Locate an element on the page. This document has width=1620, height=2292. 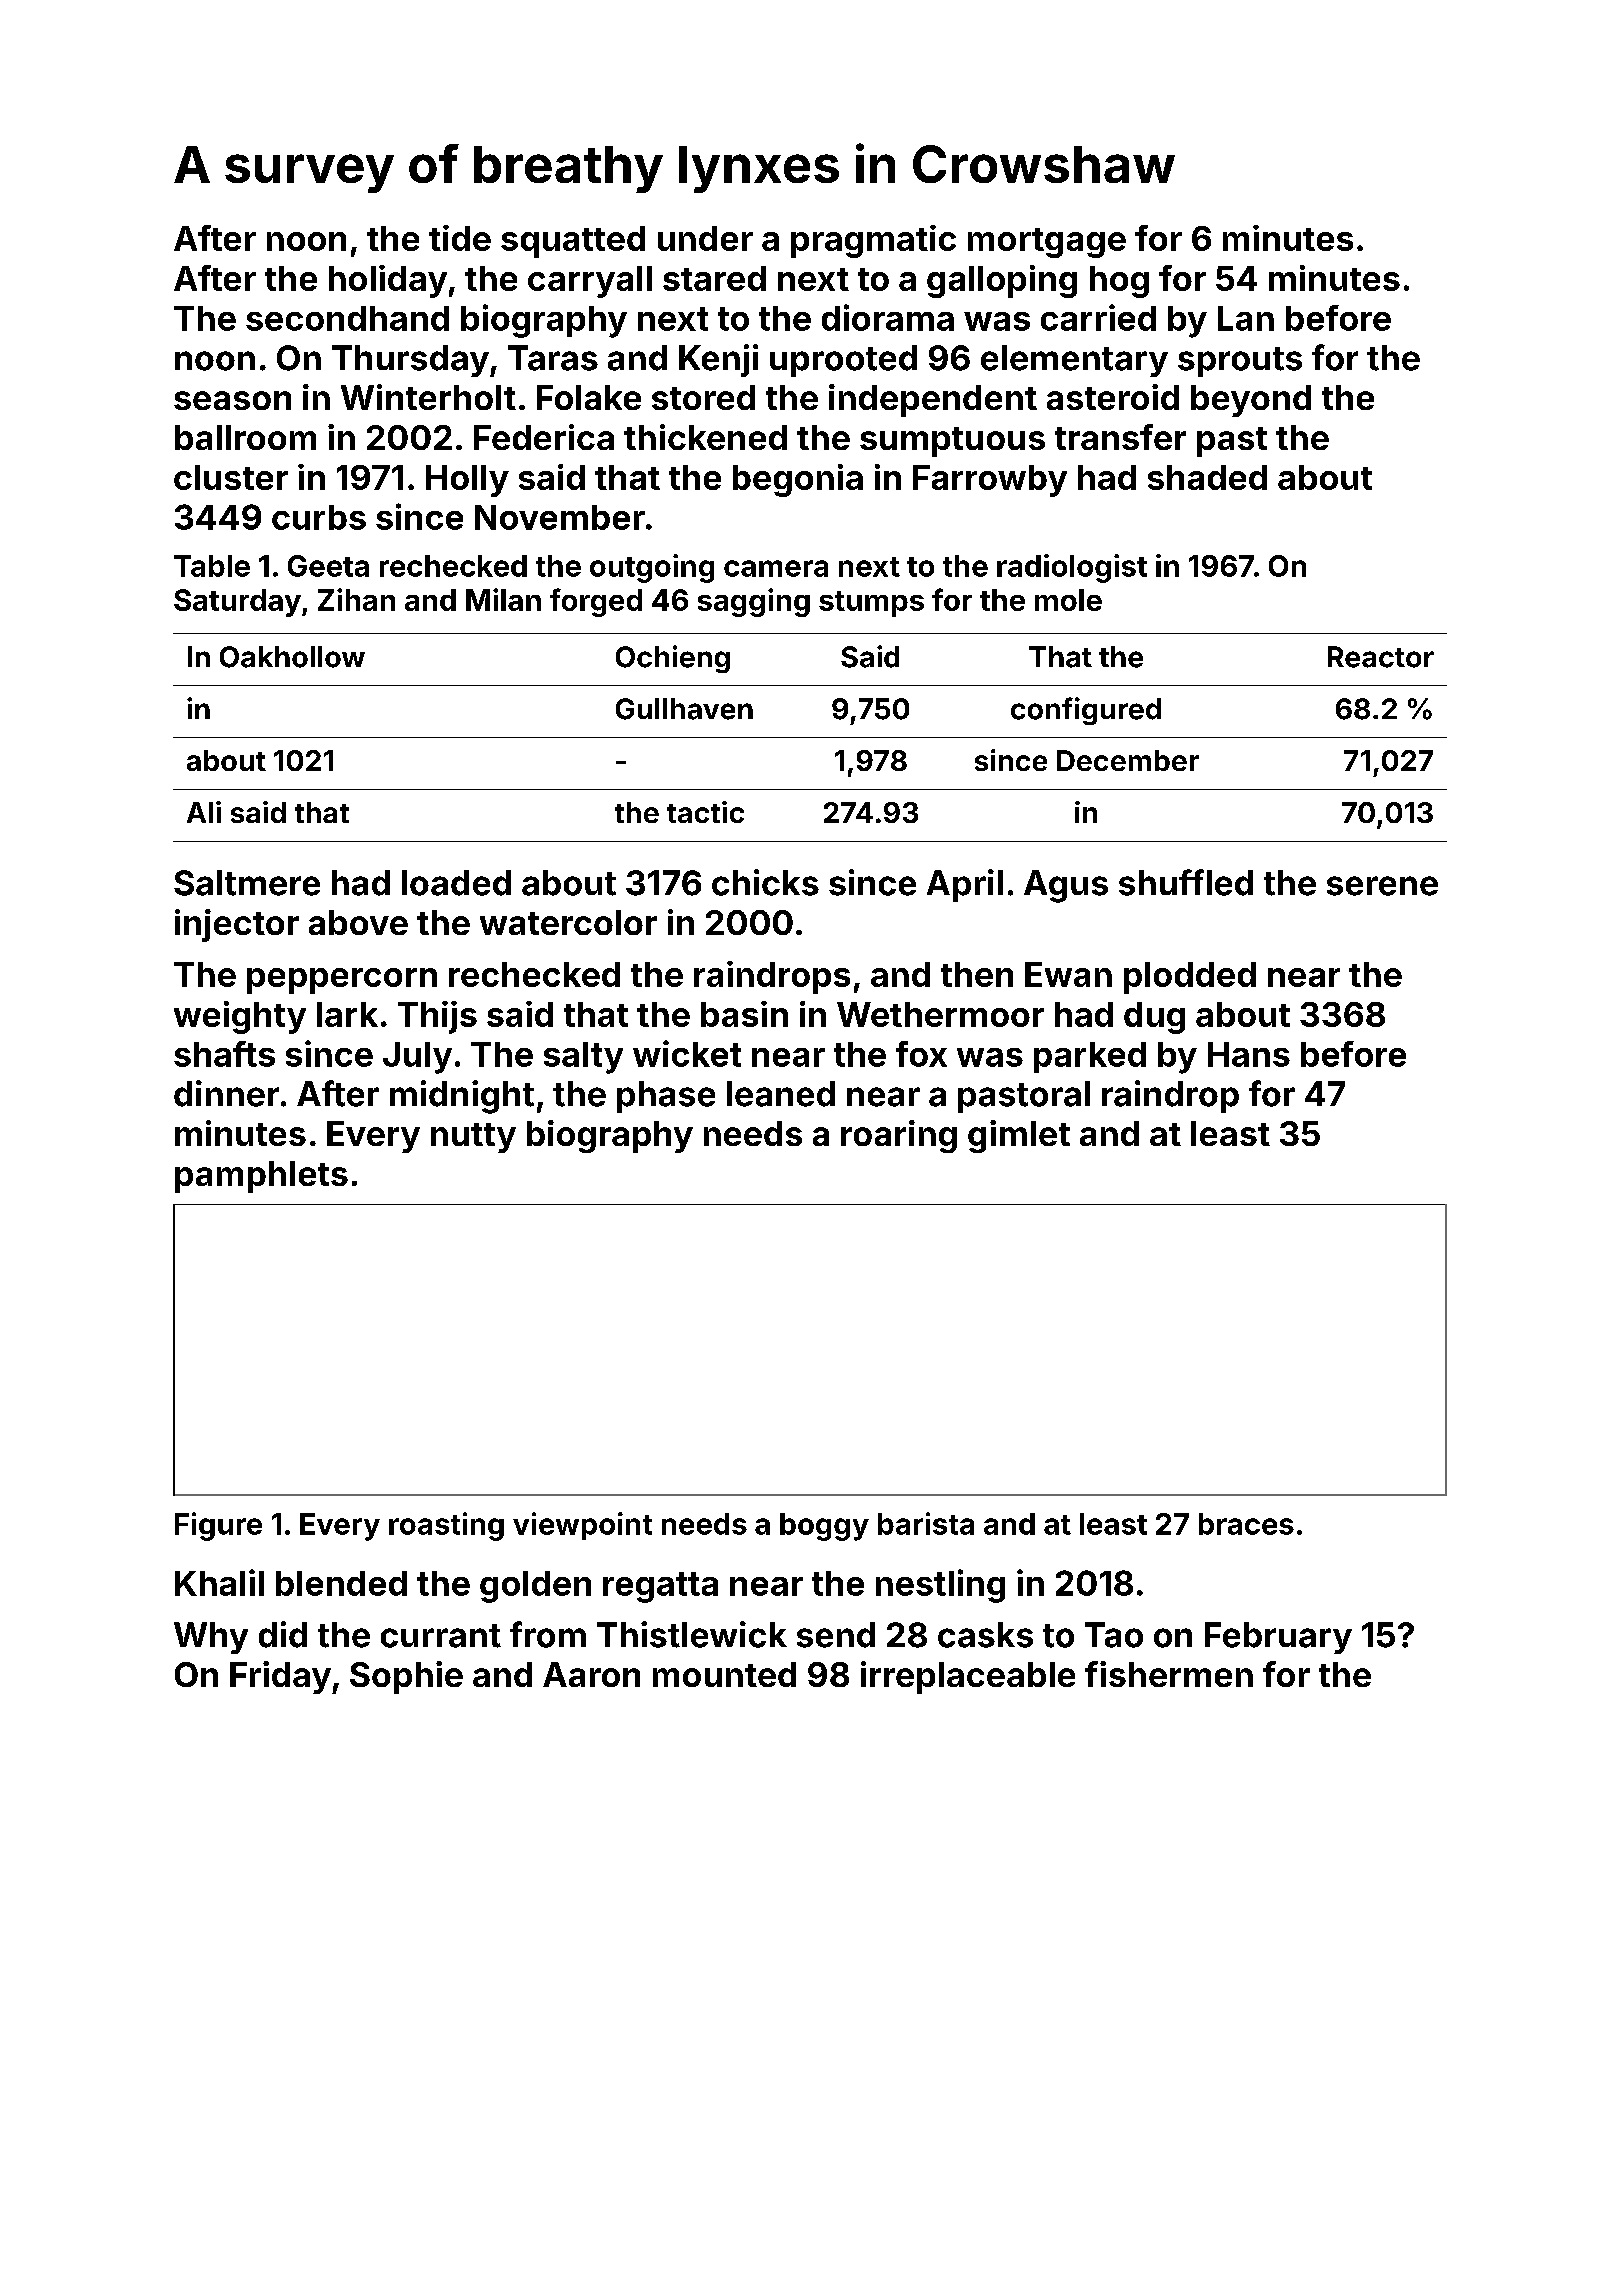
hog is located at coordinates (1119, 282).
